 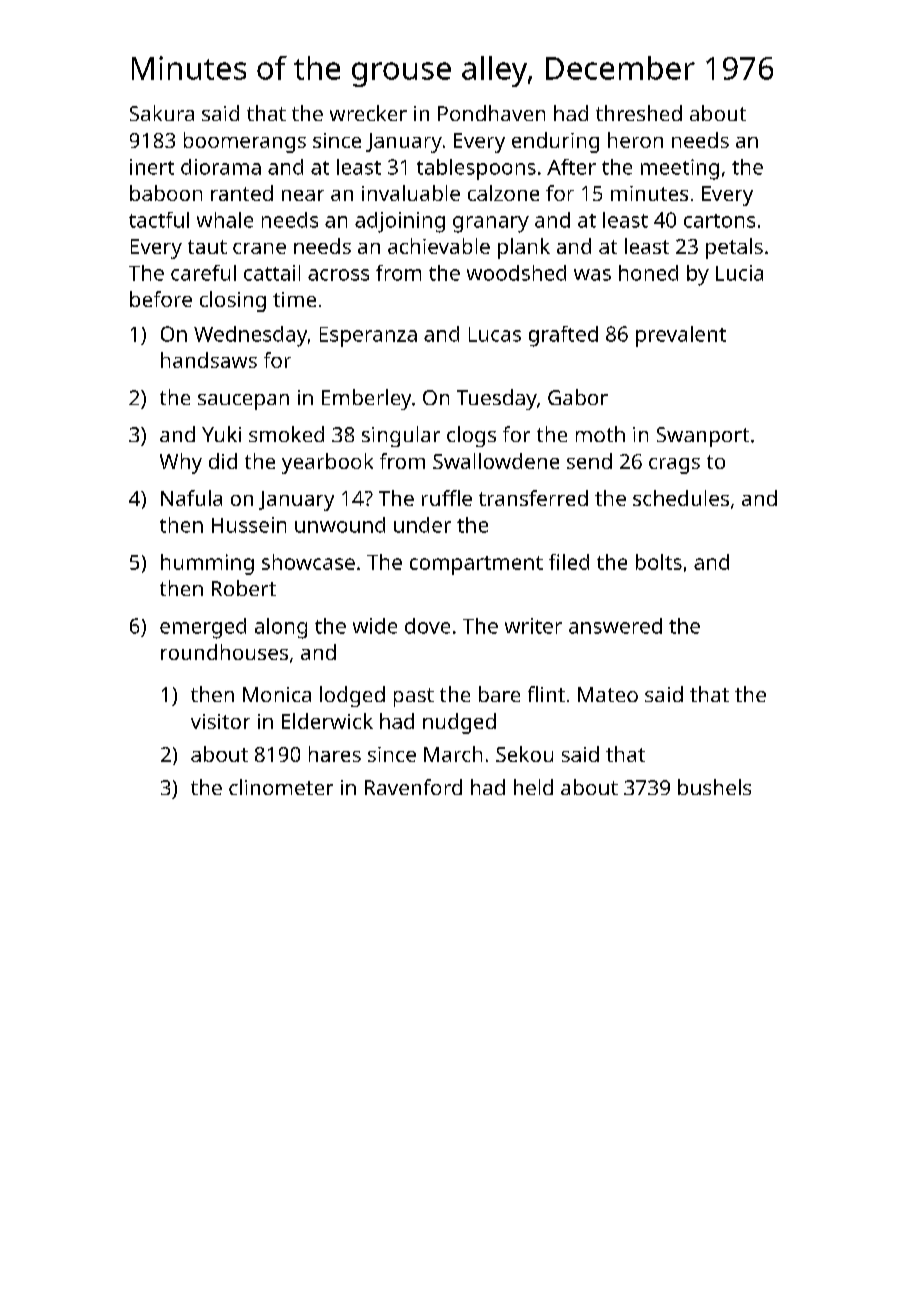 What do you see at coordinates (368, 113) in the document?
I see `wrecker` at bounding box center [368, 113].
